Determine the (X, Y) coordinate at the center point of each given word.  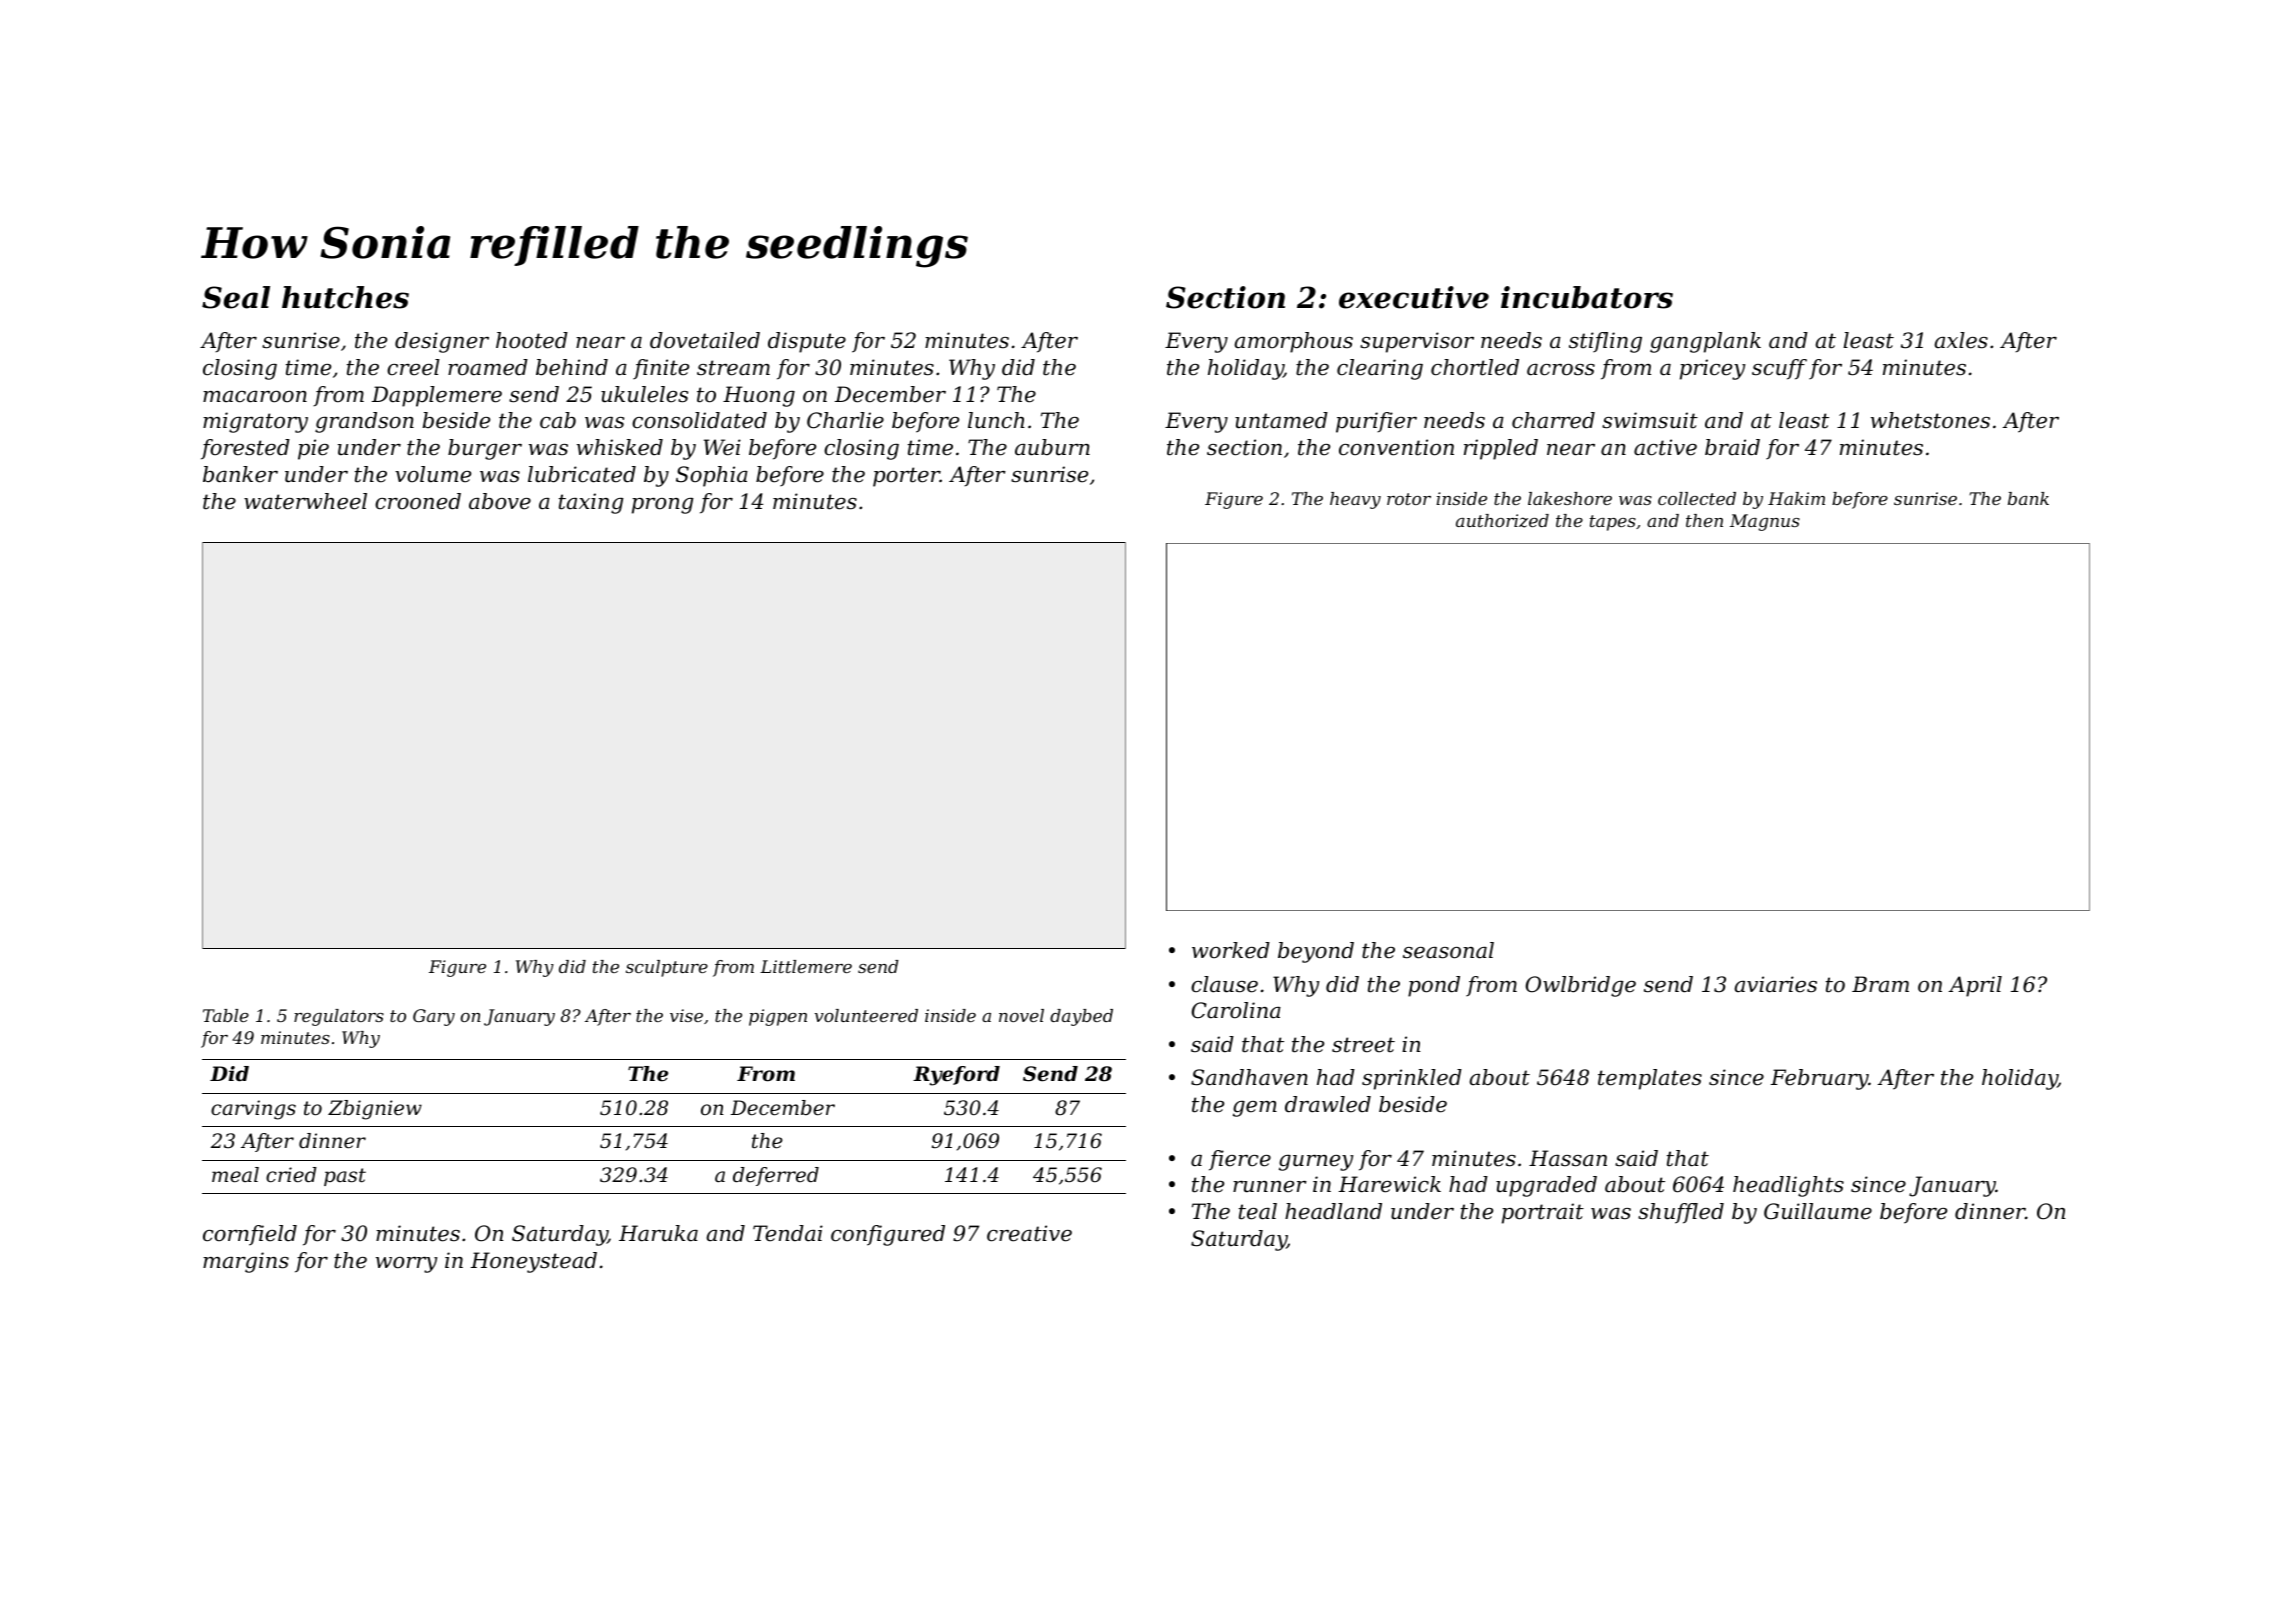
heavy (1355, 500)
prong (663, 506)
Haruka (658, 1233)
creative (1029, 1233)
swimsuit (1650, 420)
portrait (1543, 1213)
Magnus (1765, 522)
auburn (1052, 447)
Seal (236, 297)
